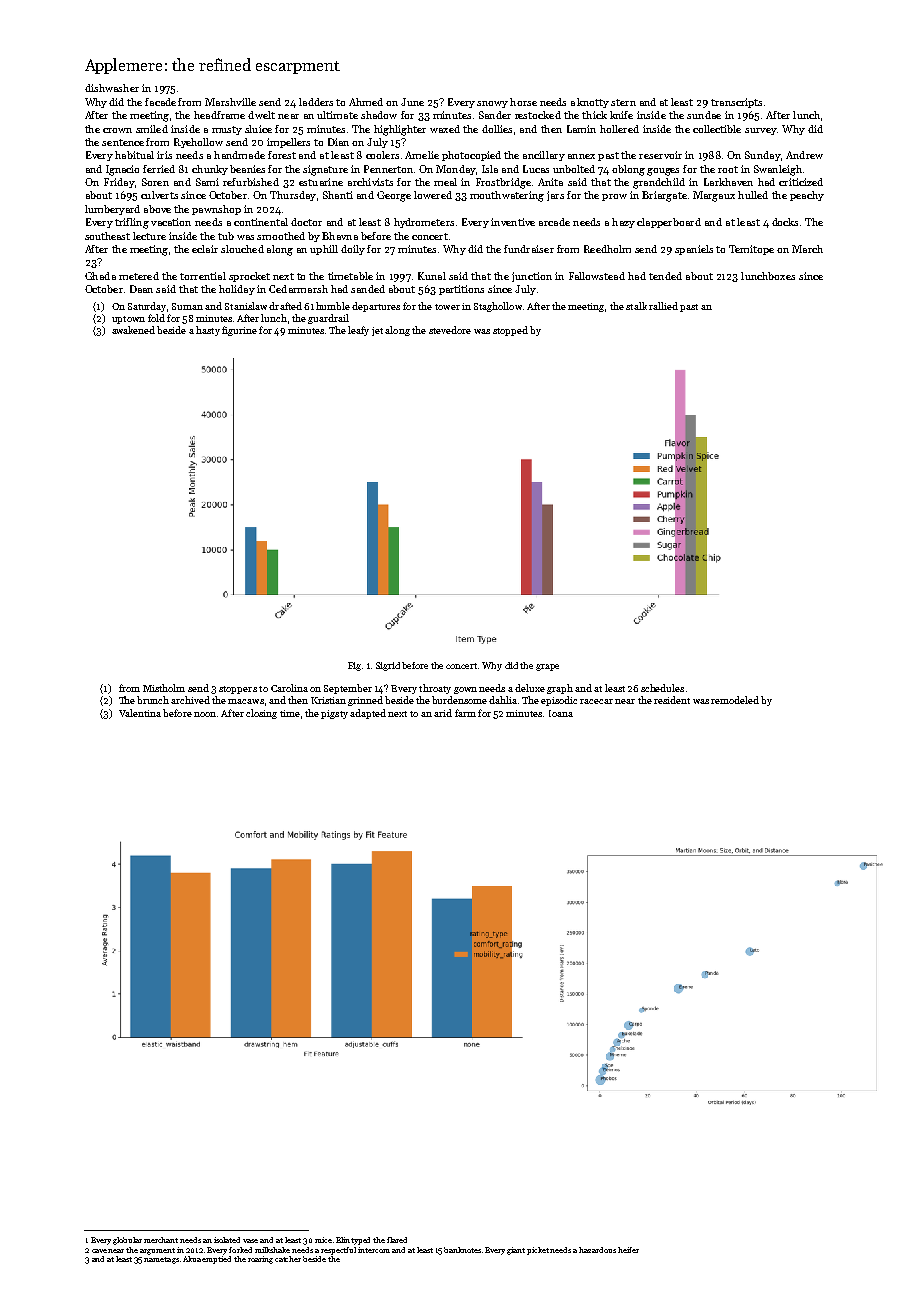 This screenshot has height=1316, width=908. What do you see at coordinates (736, 103) in the screenshot?
I see `transcripts` at bounding box center [736, 103].
